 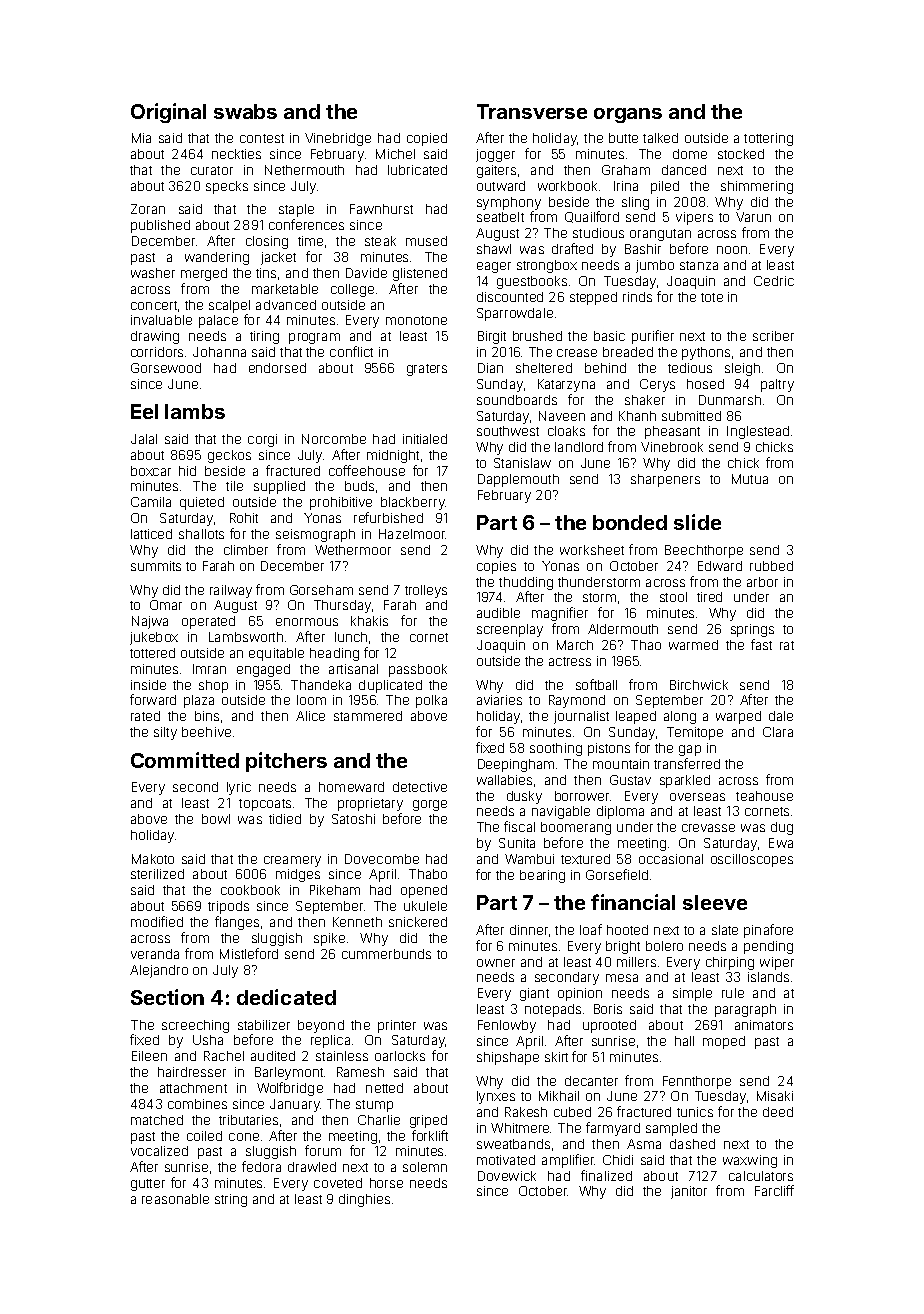 I want to click on Dovewick, so click(x=507, y=1176).
